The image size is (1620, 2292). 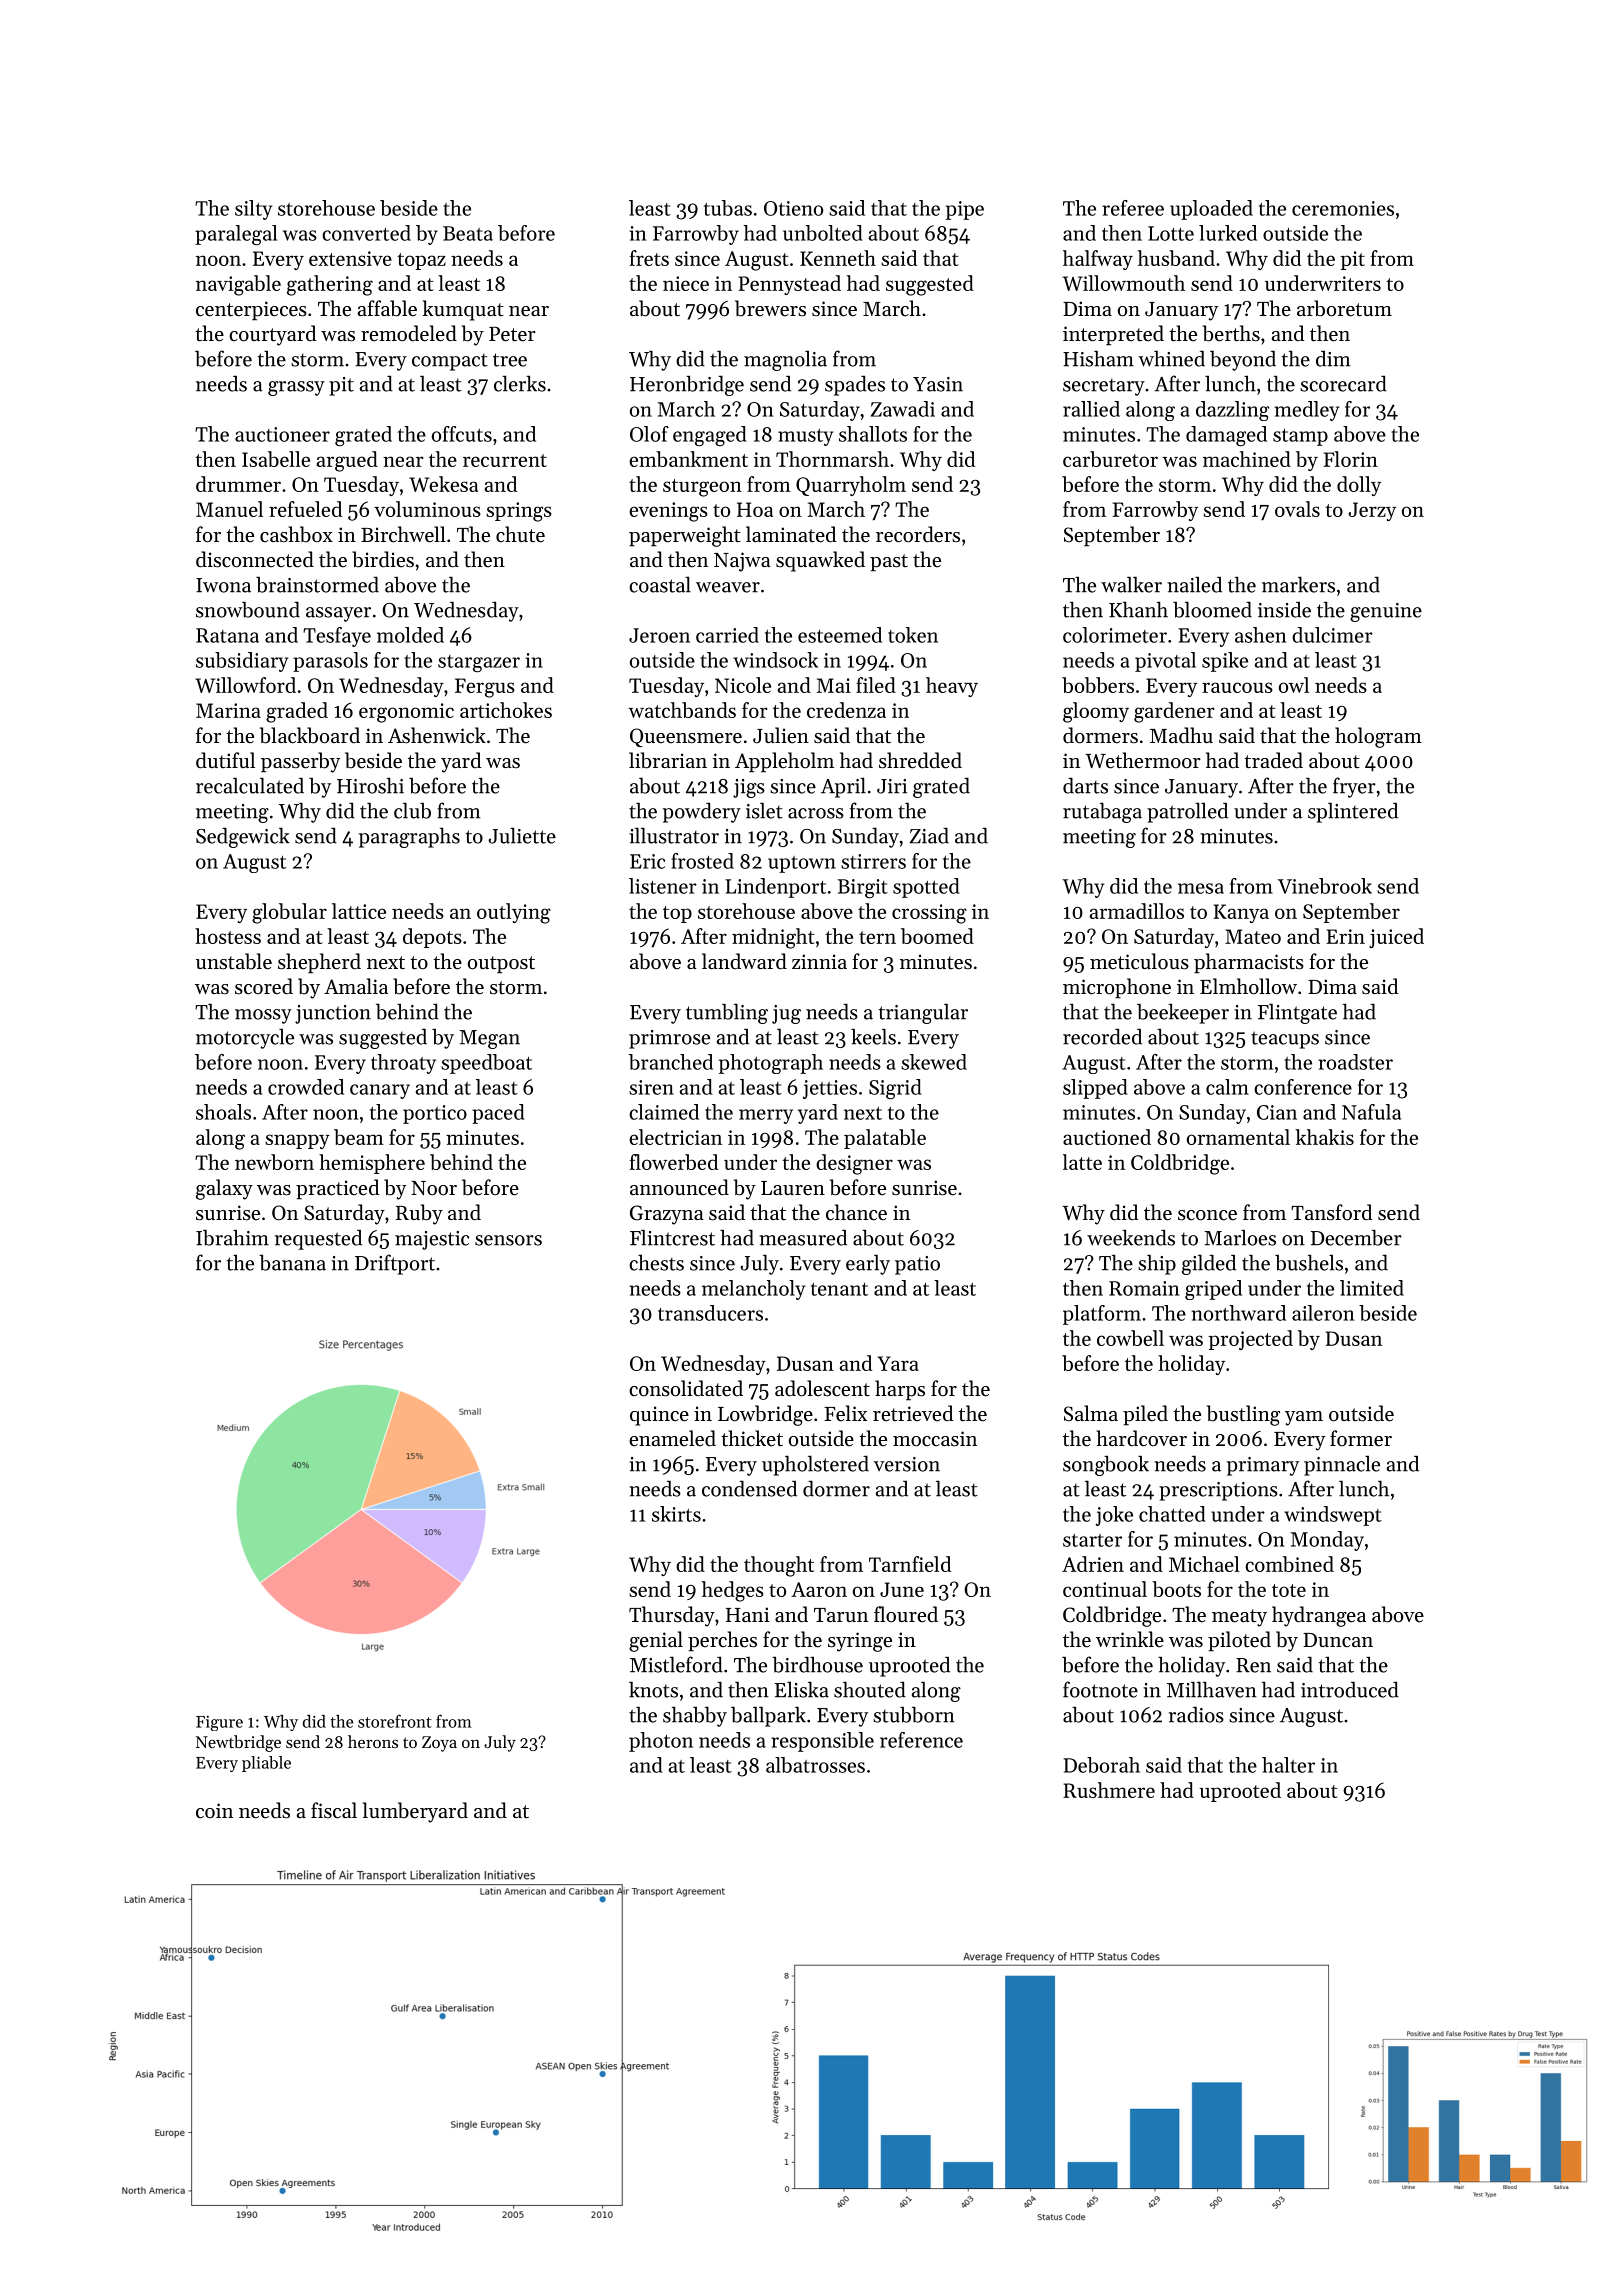 What do you see at coordinates (334, 1810) in the document?
I see `fiscal` at bounding box center [334, 1810].
